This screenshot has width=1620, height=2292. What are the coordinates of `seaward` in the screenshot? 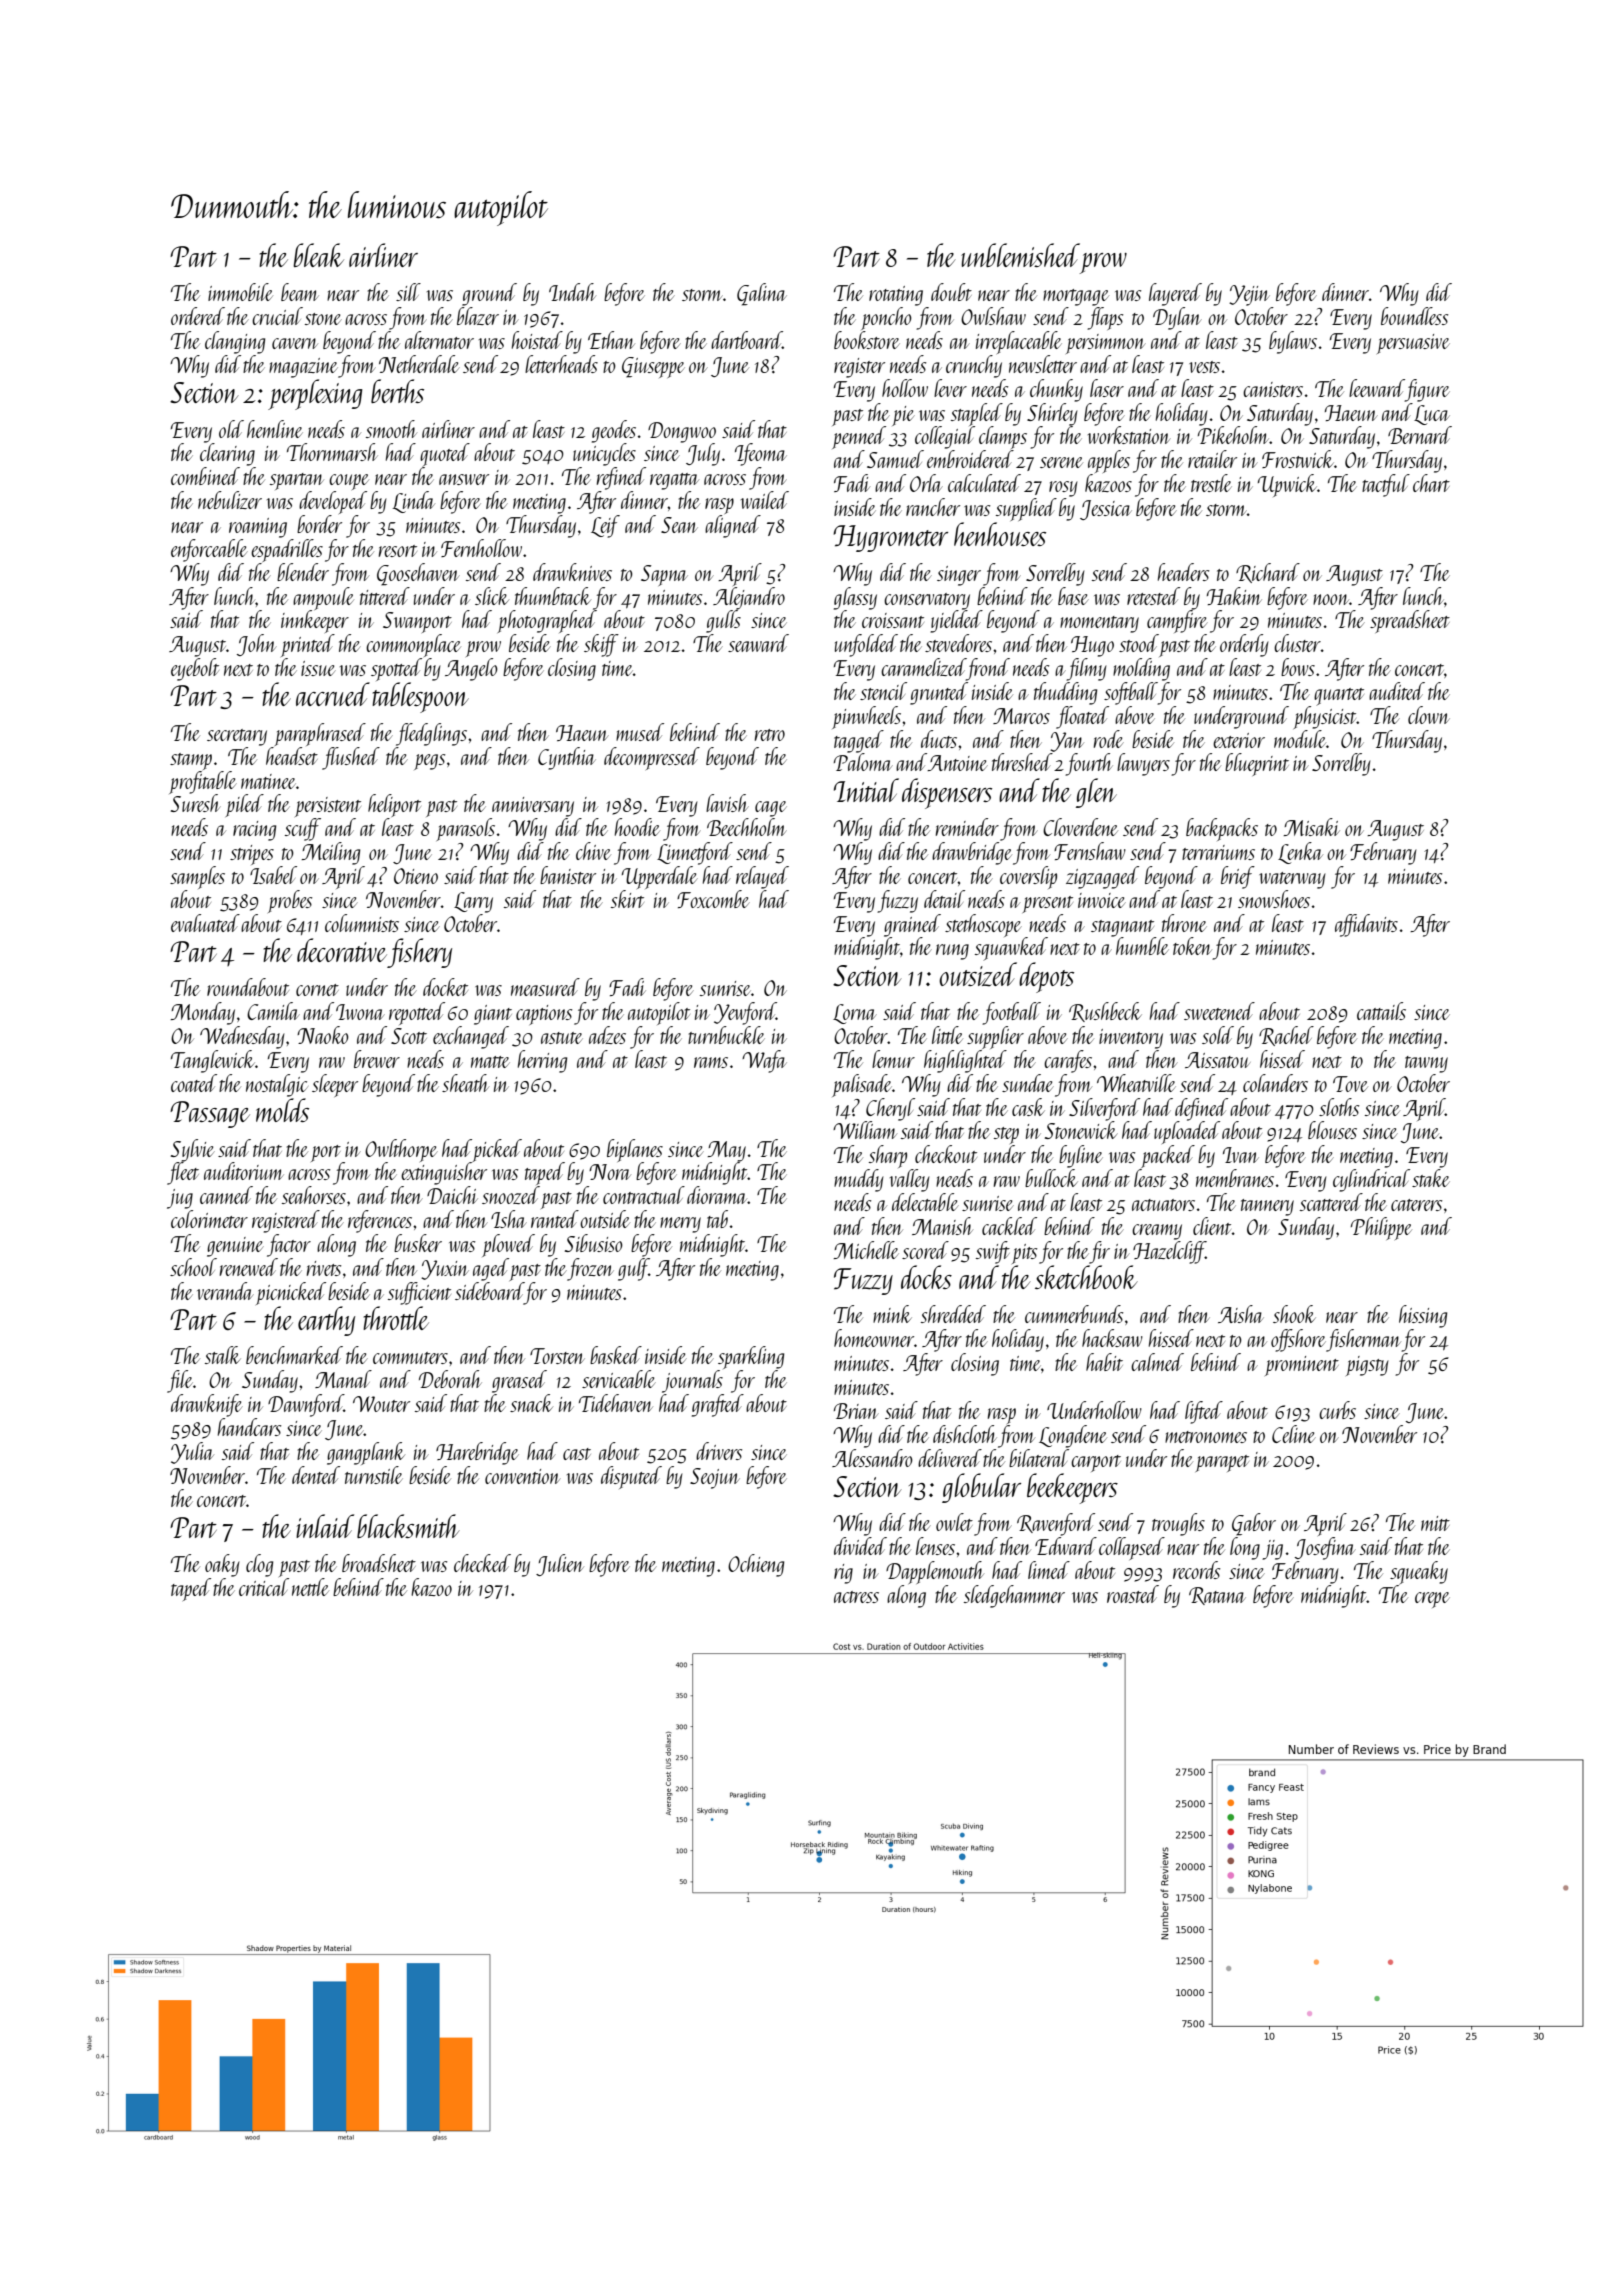 It's located at (758, 643).
